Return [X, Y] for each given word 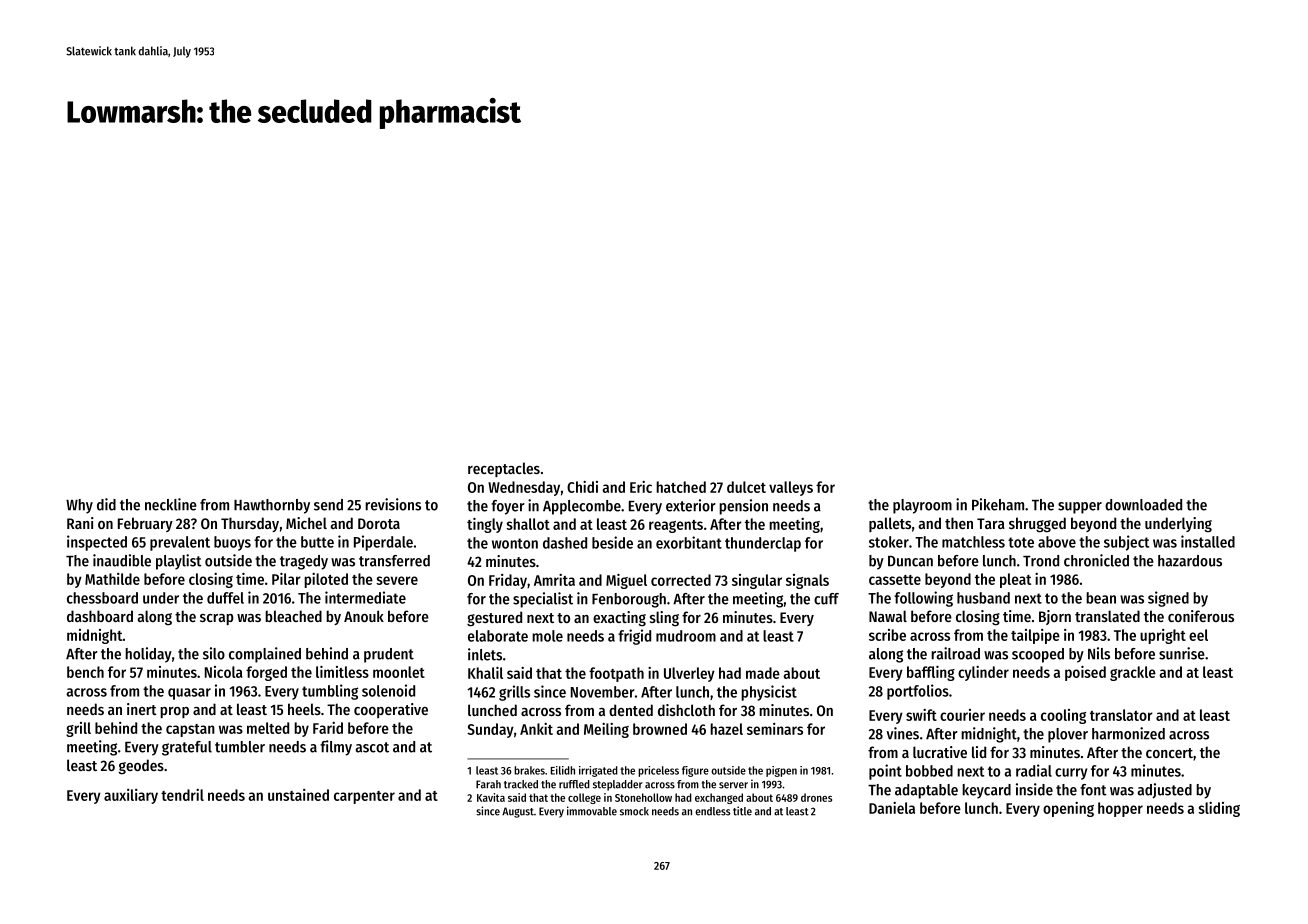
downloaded [1143, 505]
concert [1169, 753]
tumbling [330, 692]
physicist [769, 693]
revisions [393, 504]
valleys [791, 488]
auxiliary [131, 796]
